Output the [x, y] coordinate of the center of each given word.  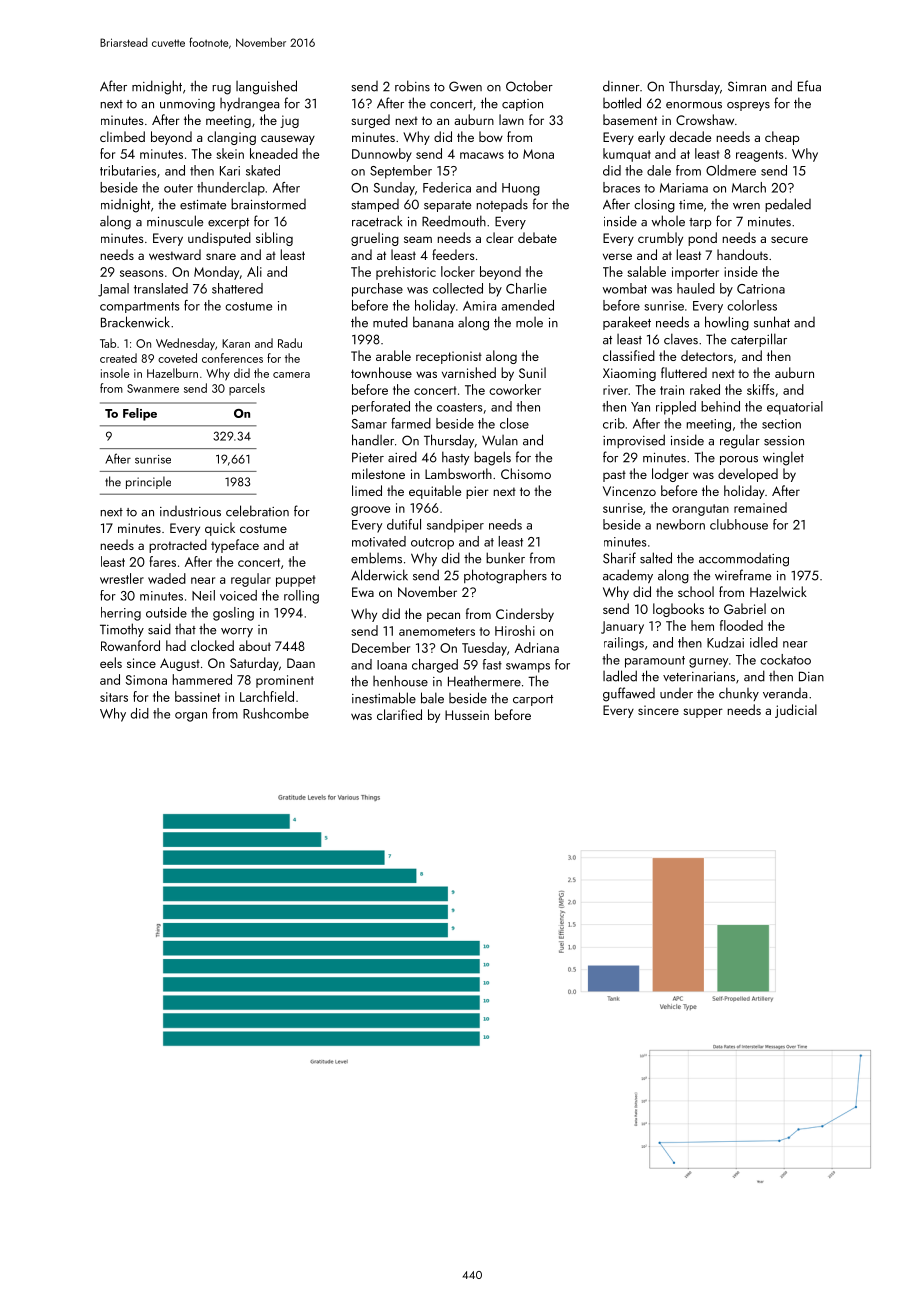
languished [266, 87]
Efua [809, 86]
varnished [469, 372]
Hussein [467, 715]
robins [412, 86]
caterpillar [759, 340]
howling [727, 323]
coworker [515, 389]
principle [148, 482]
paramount [655, 662]
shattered [237, 288]
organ [191, 717]
